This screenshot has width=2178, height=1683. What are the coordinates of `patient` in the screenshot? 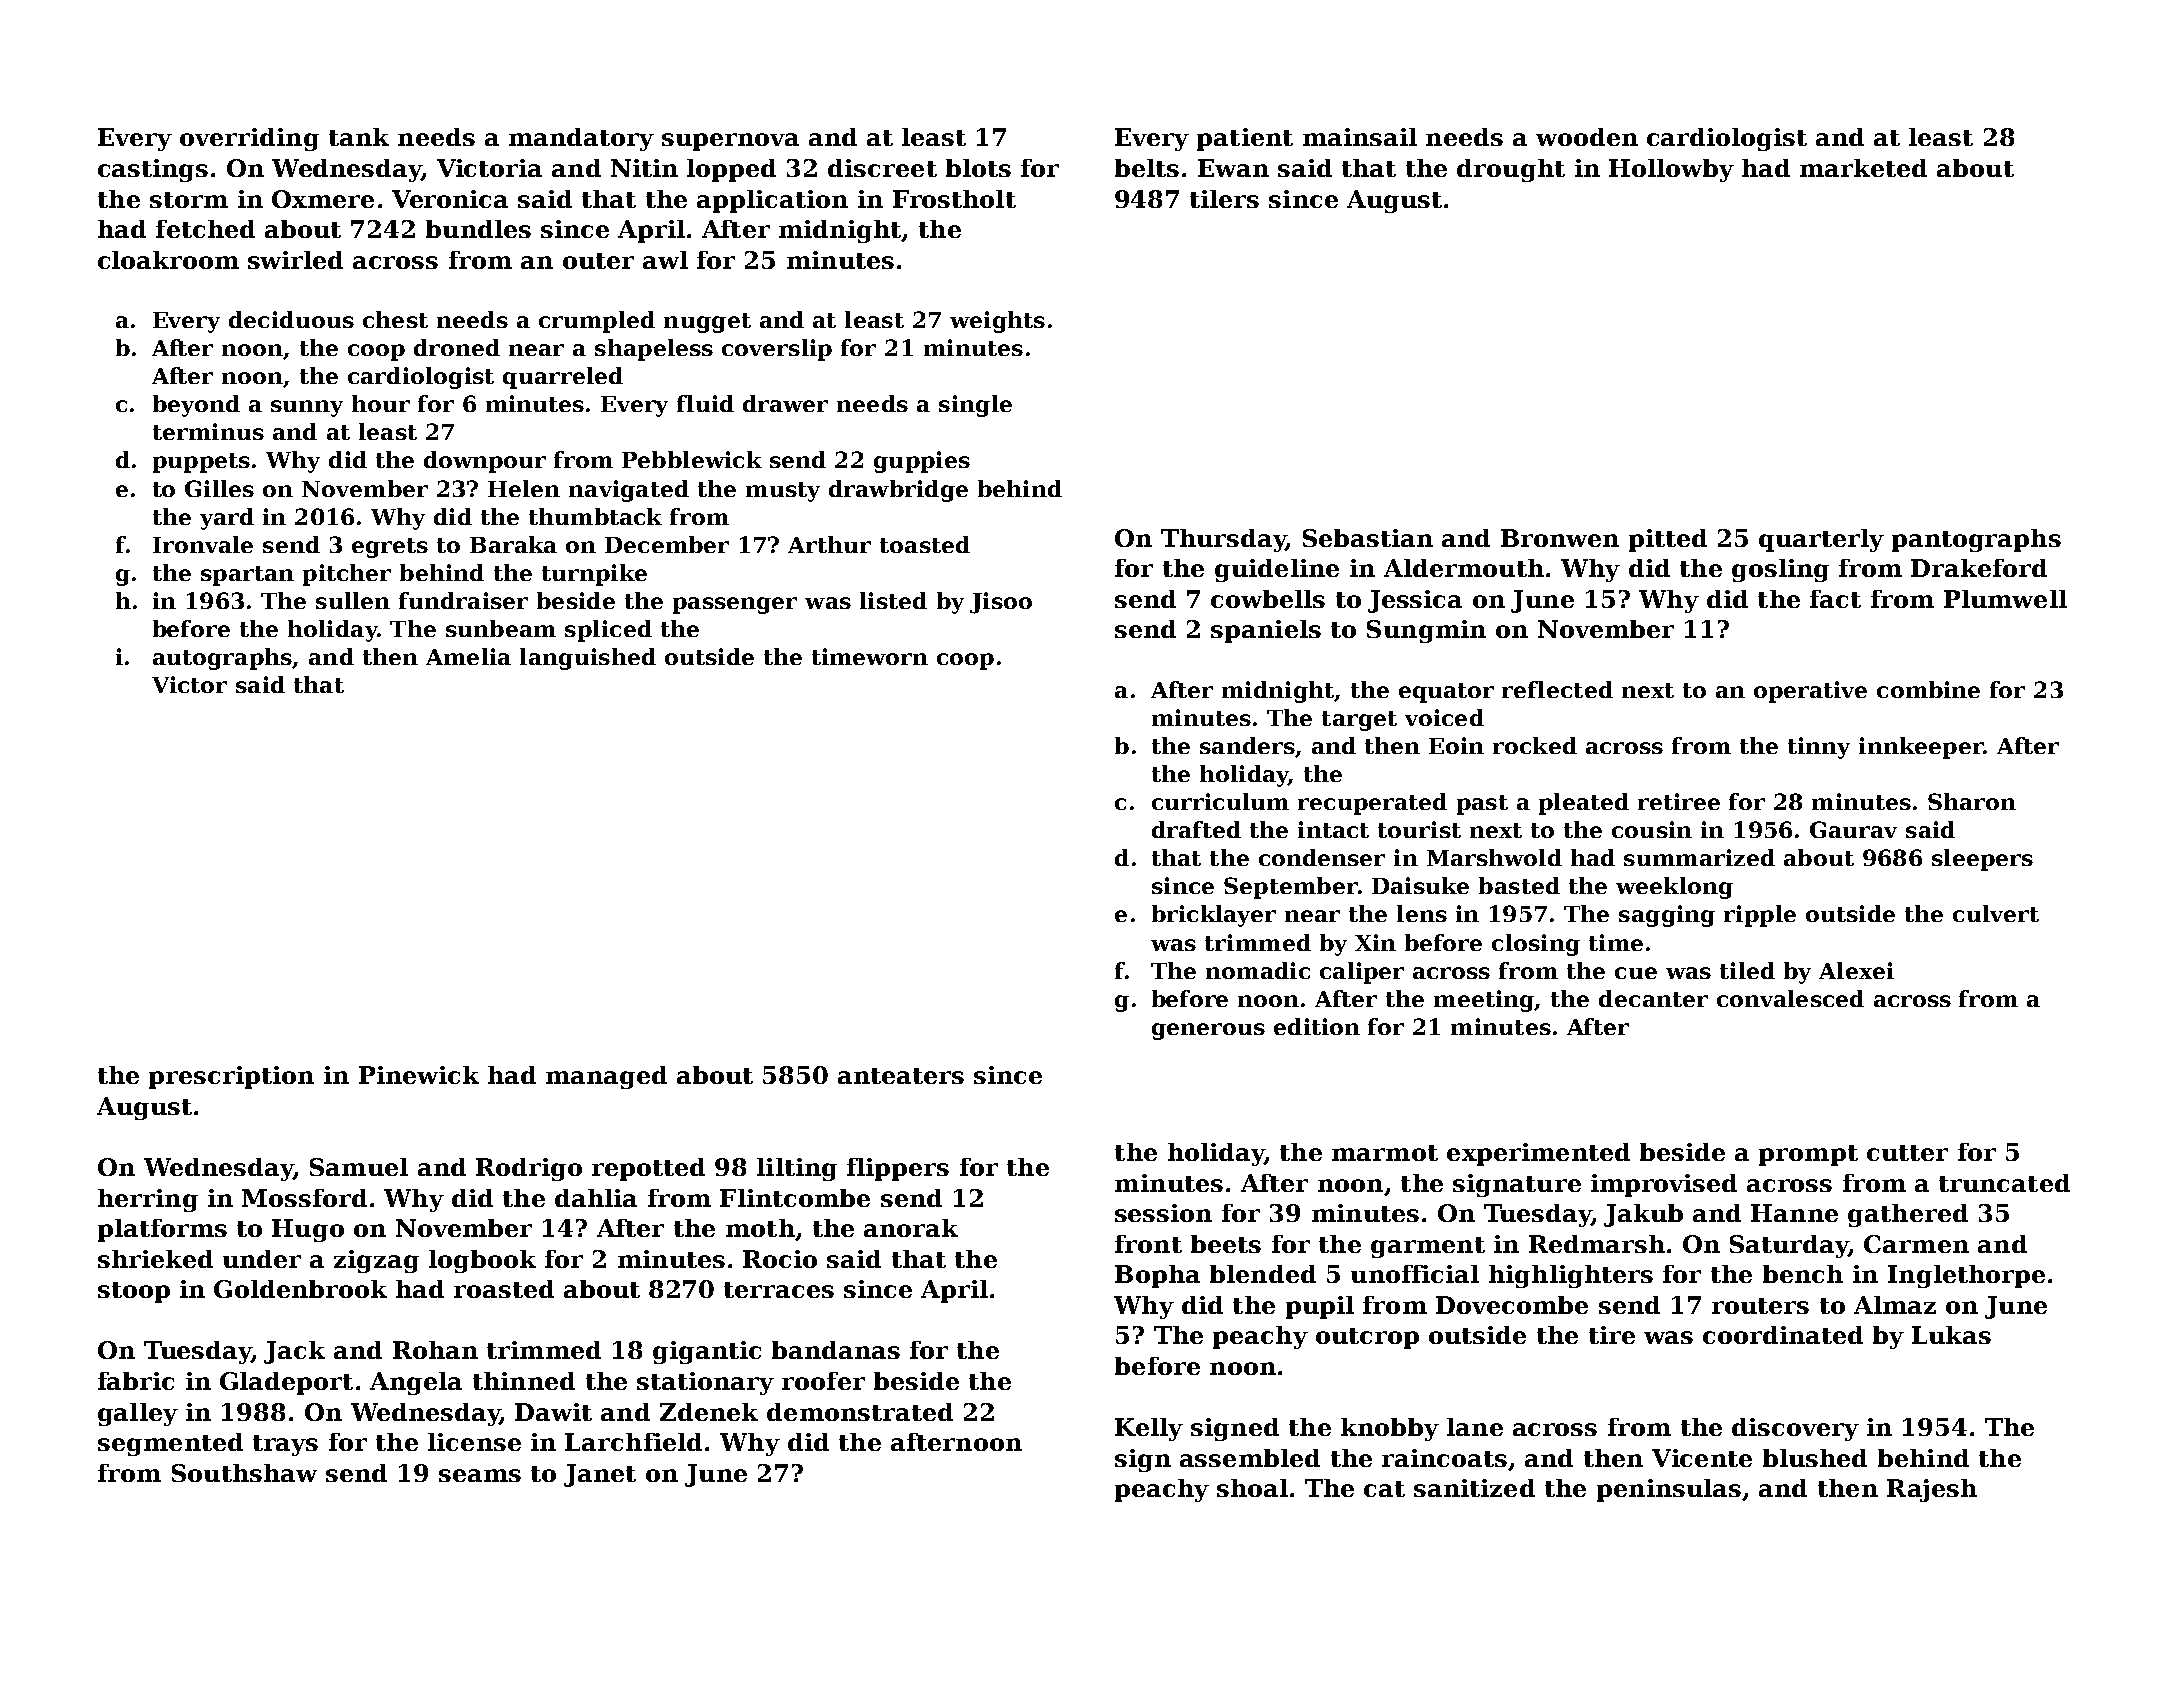 It's located at (1245, 139).
